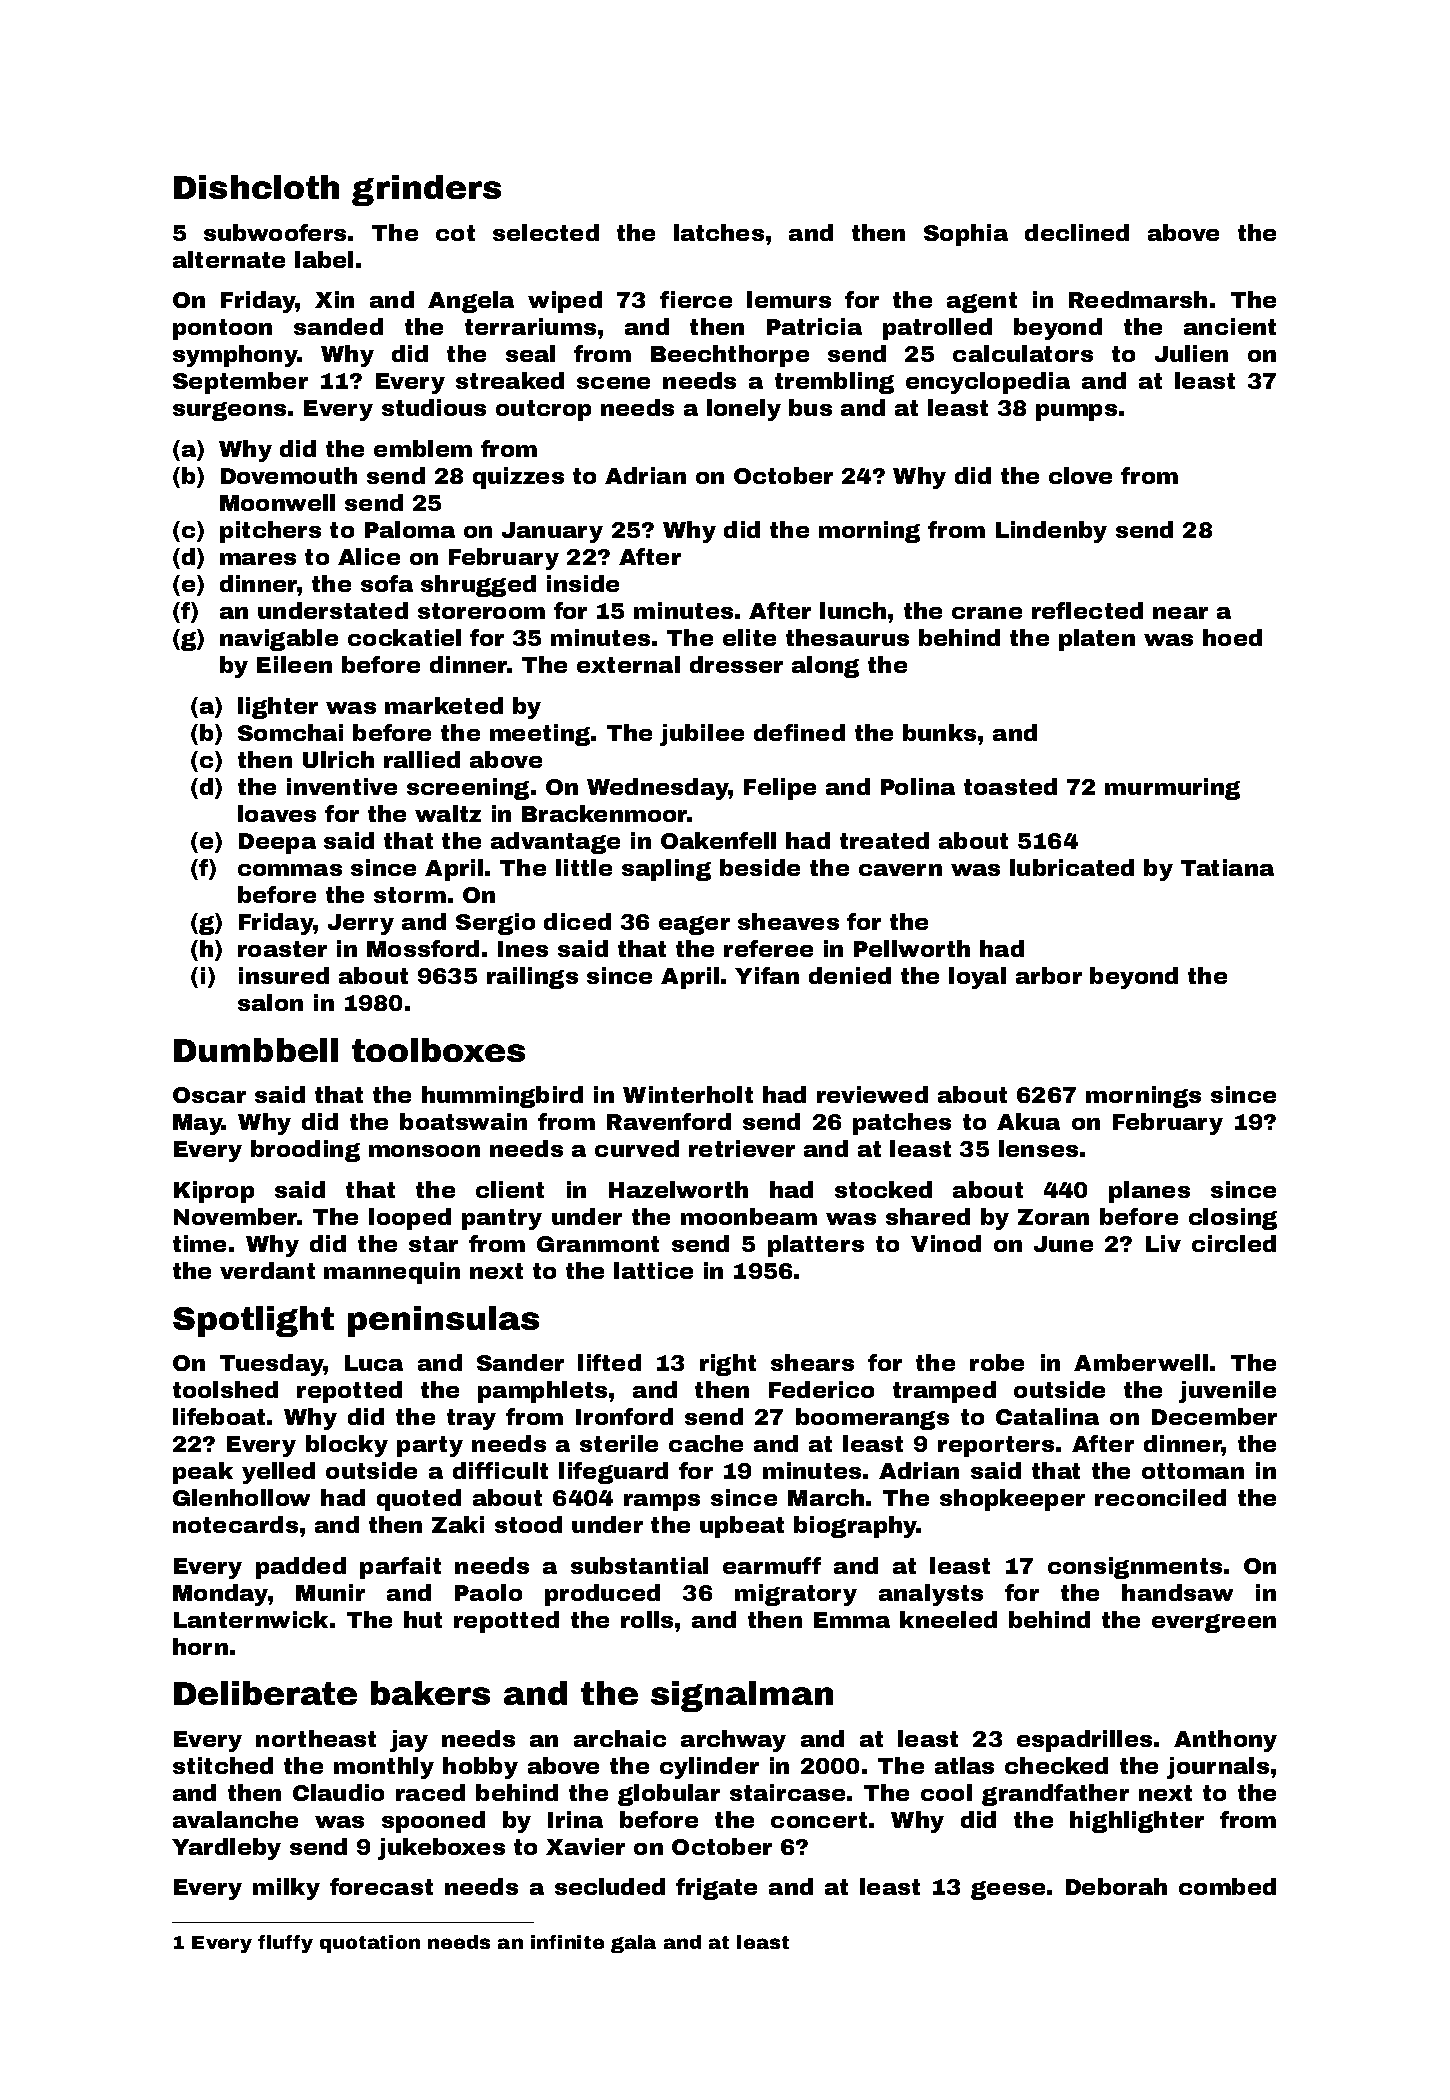  Describe the element at coordinates (853, 610) in the screenshot. I see `lunch` at that location.
